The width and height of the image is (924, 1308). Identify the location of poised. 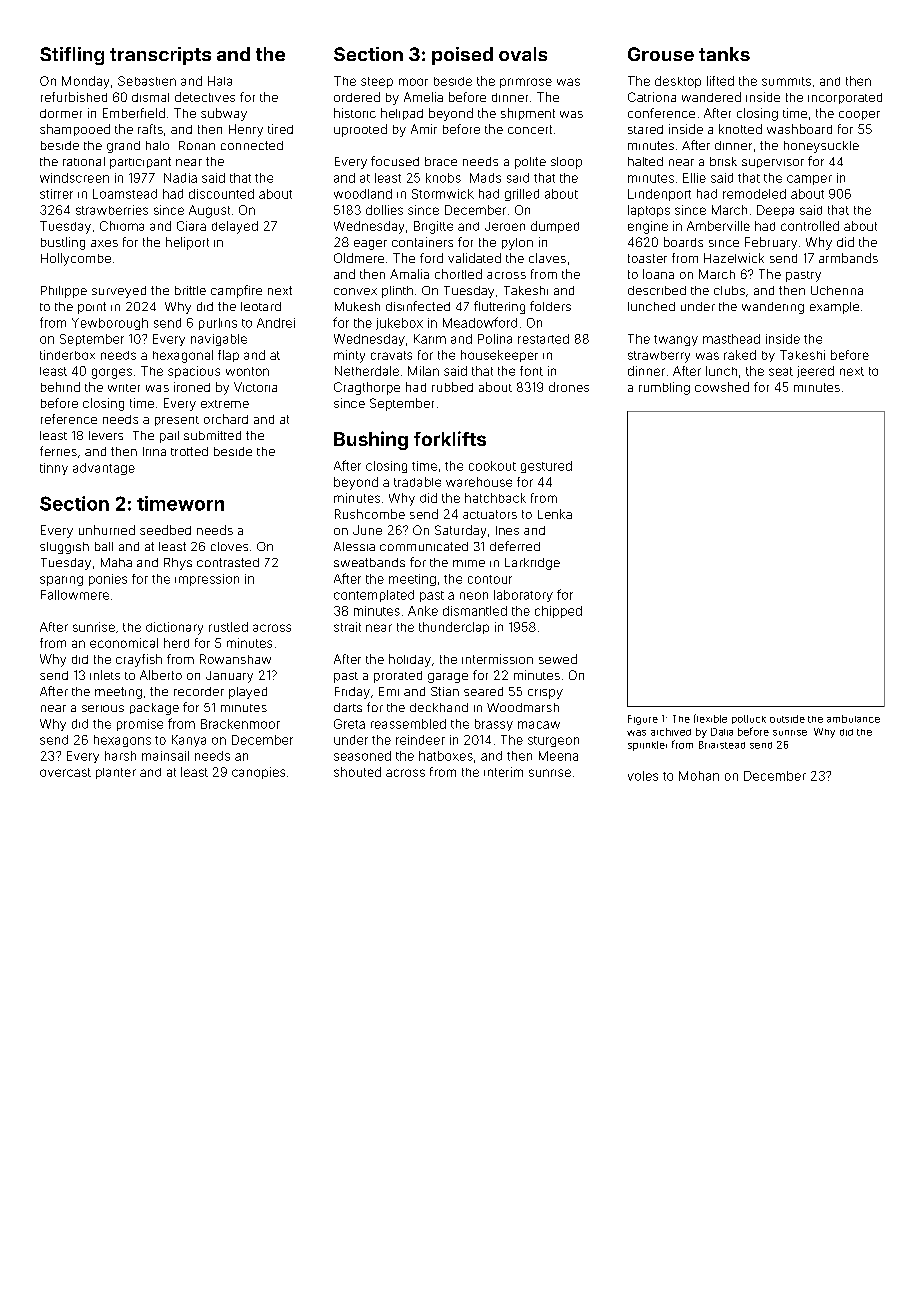
(462, 56).
